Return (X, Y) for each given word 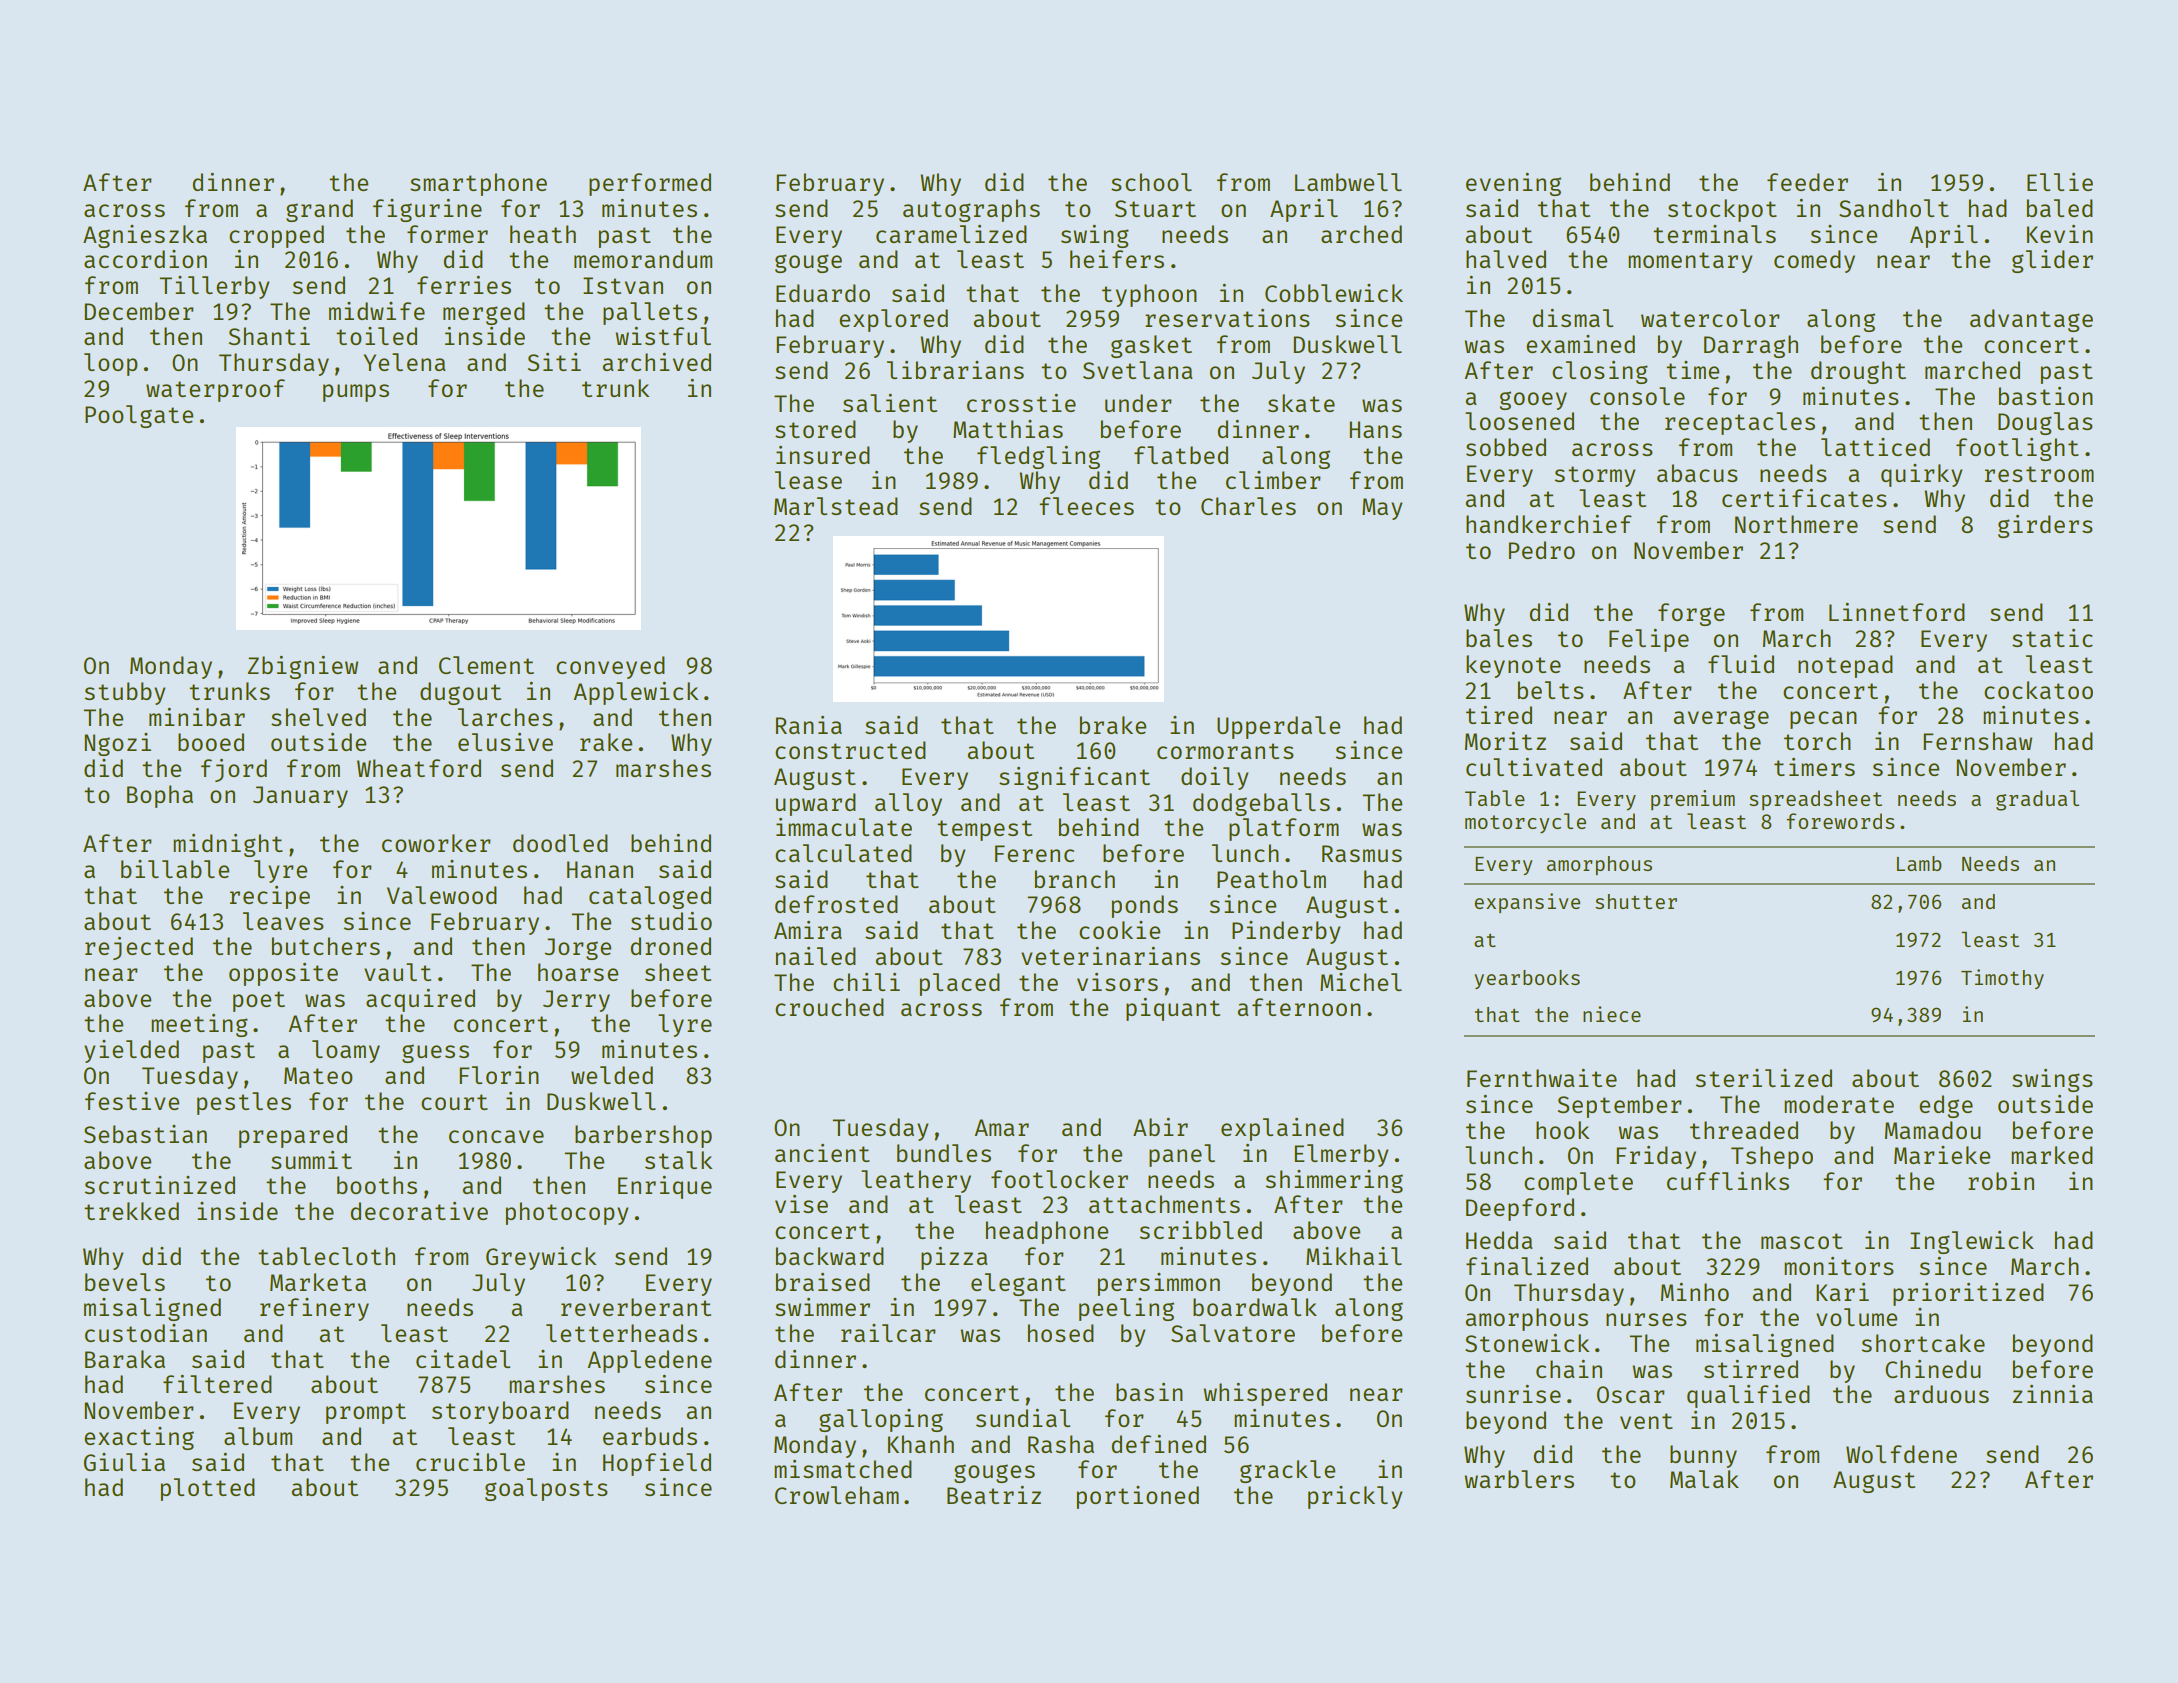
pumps (356, 393)
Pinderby (1286, 932)
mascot (1802, 1241)
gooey (1533, 400)
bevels (125, 1282)
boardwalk (1255, 1307)
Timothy (2002, 979)
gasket (1151, 346)
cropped (276, 236)
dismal (1572, 318)
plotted (208, 1489)
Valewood (442, 895)
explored (893, 320)
